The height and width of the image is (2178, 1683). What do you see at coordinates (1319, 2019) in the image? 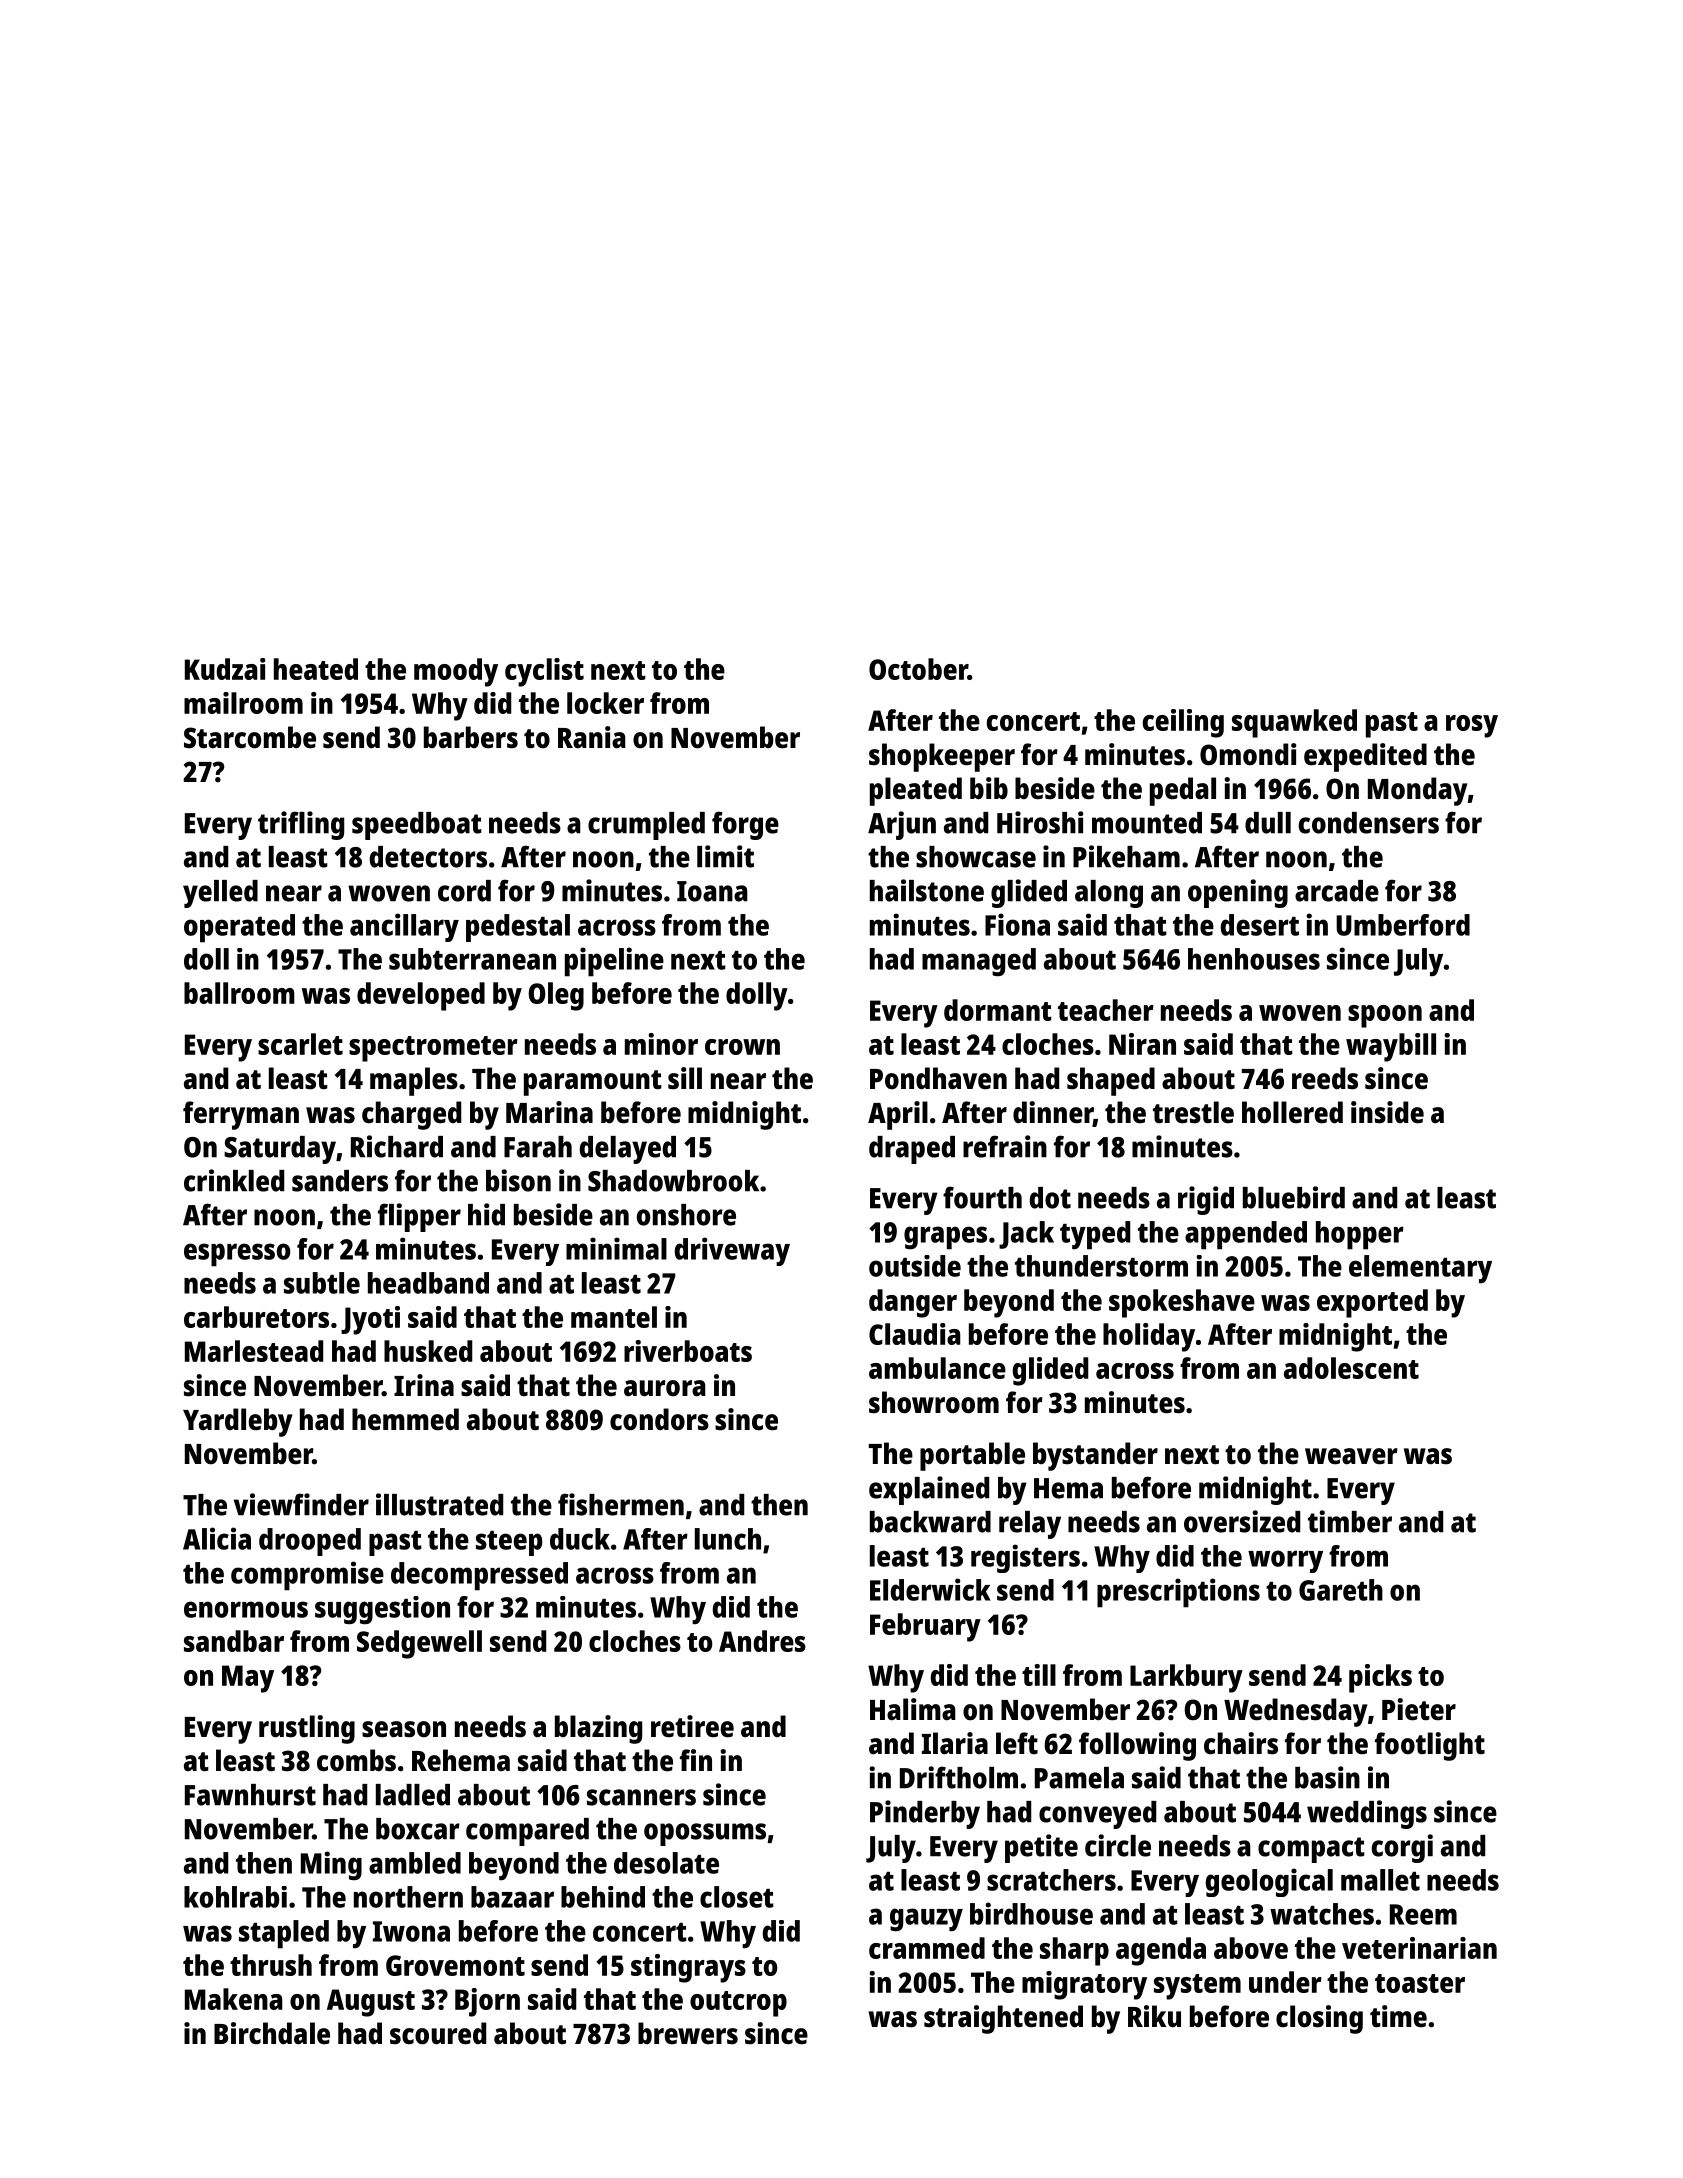
I see `closing` at bounding box center [1319, 2019].
